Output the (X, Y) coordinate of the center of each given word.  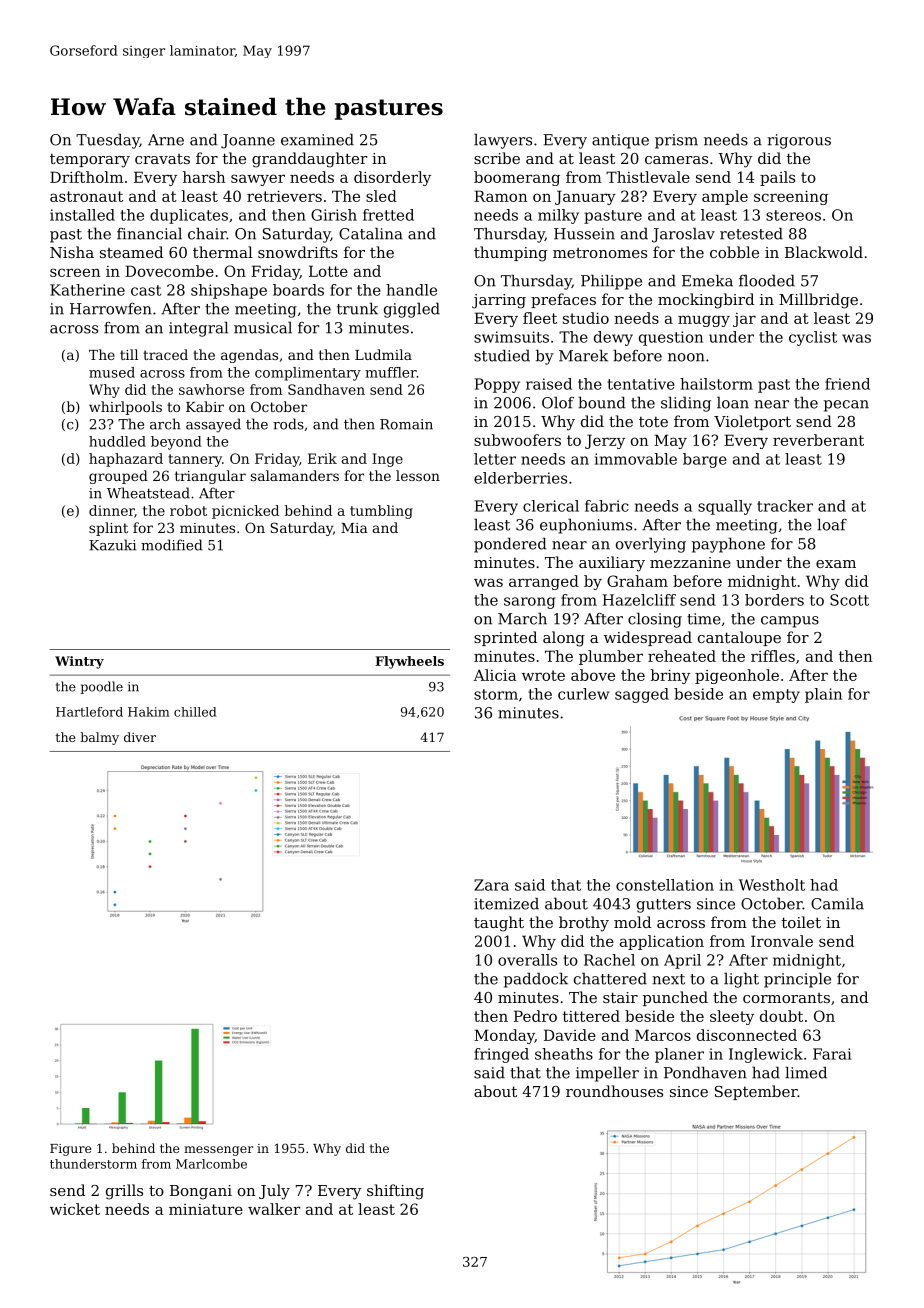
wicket (75, 1209)
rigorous (799, 141)
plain (823, 695)
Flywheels (409, 662)
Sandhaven (326, 389)
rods (288, 424)
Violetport (752, 422)
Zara (491, 885)
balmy (99, 738)
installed (82, 215)
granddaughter (309, 160)
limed (806, 1072)
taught (499, 924)
